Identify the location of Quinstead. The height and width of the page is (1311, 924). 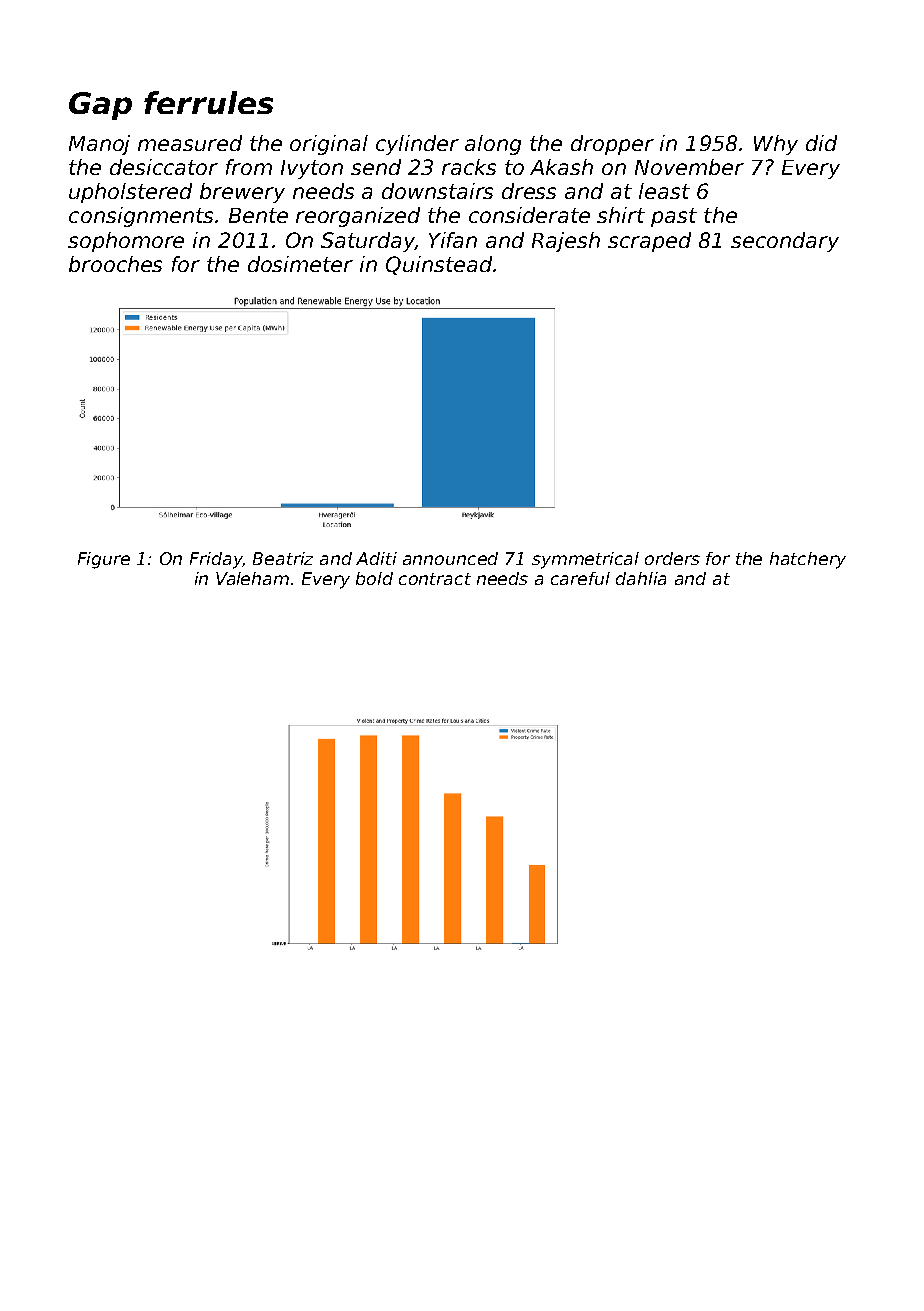
(439, 265).
